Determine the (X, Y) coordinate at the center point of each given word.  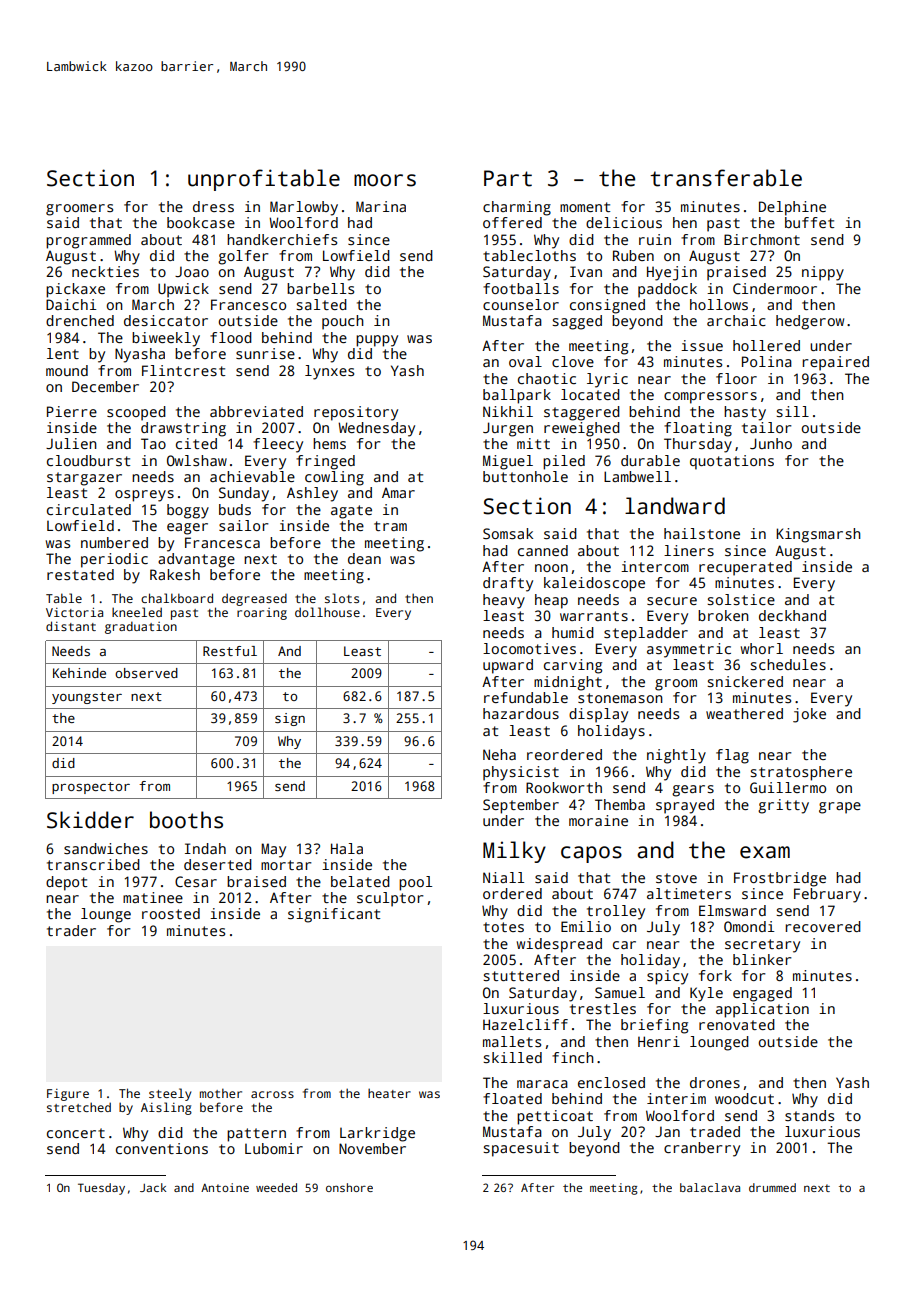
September (521, 806)
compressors (710, 398)
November (372, 1148)
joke (809, 715)
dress (213, 206)
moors (385, 180)
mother (221, 1093)
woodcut (744, 1098)
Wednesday (376, 429)
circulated (89, 509)
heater (389, 1093)
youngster (87, 698)
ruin (655, 239)
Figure (68, 1095)
